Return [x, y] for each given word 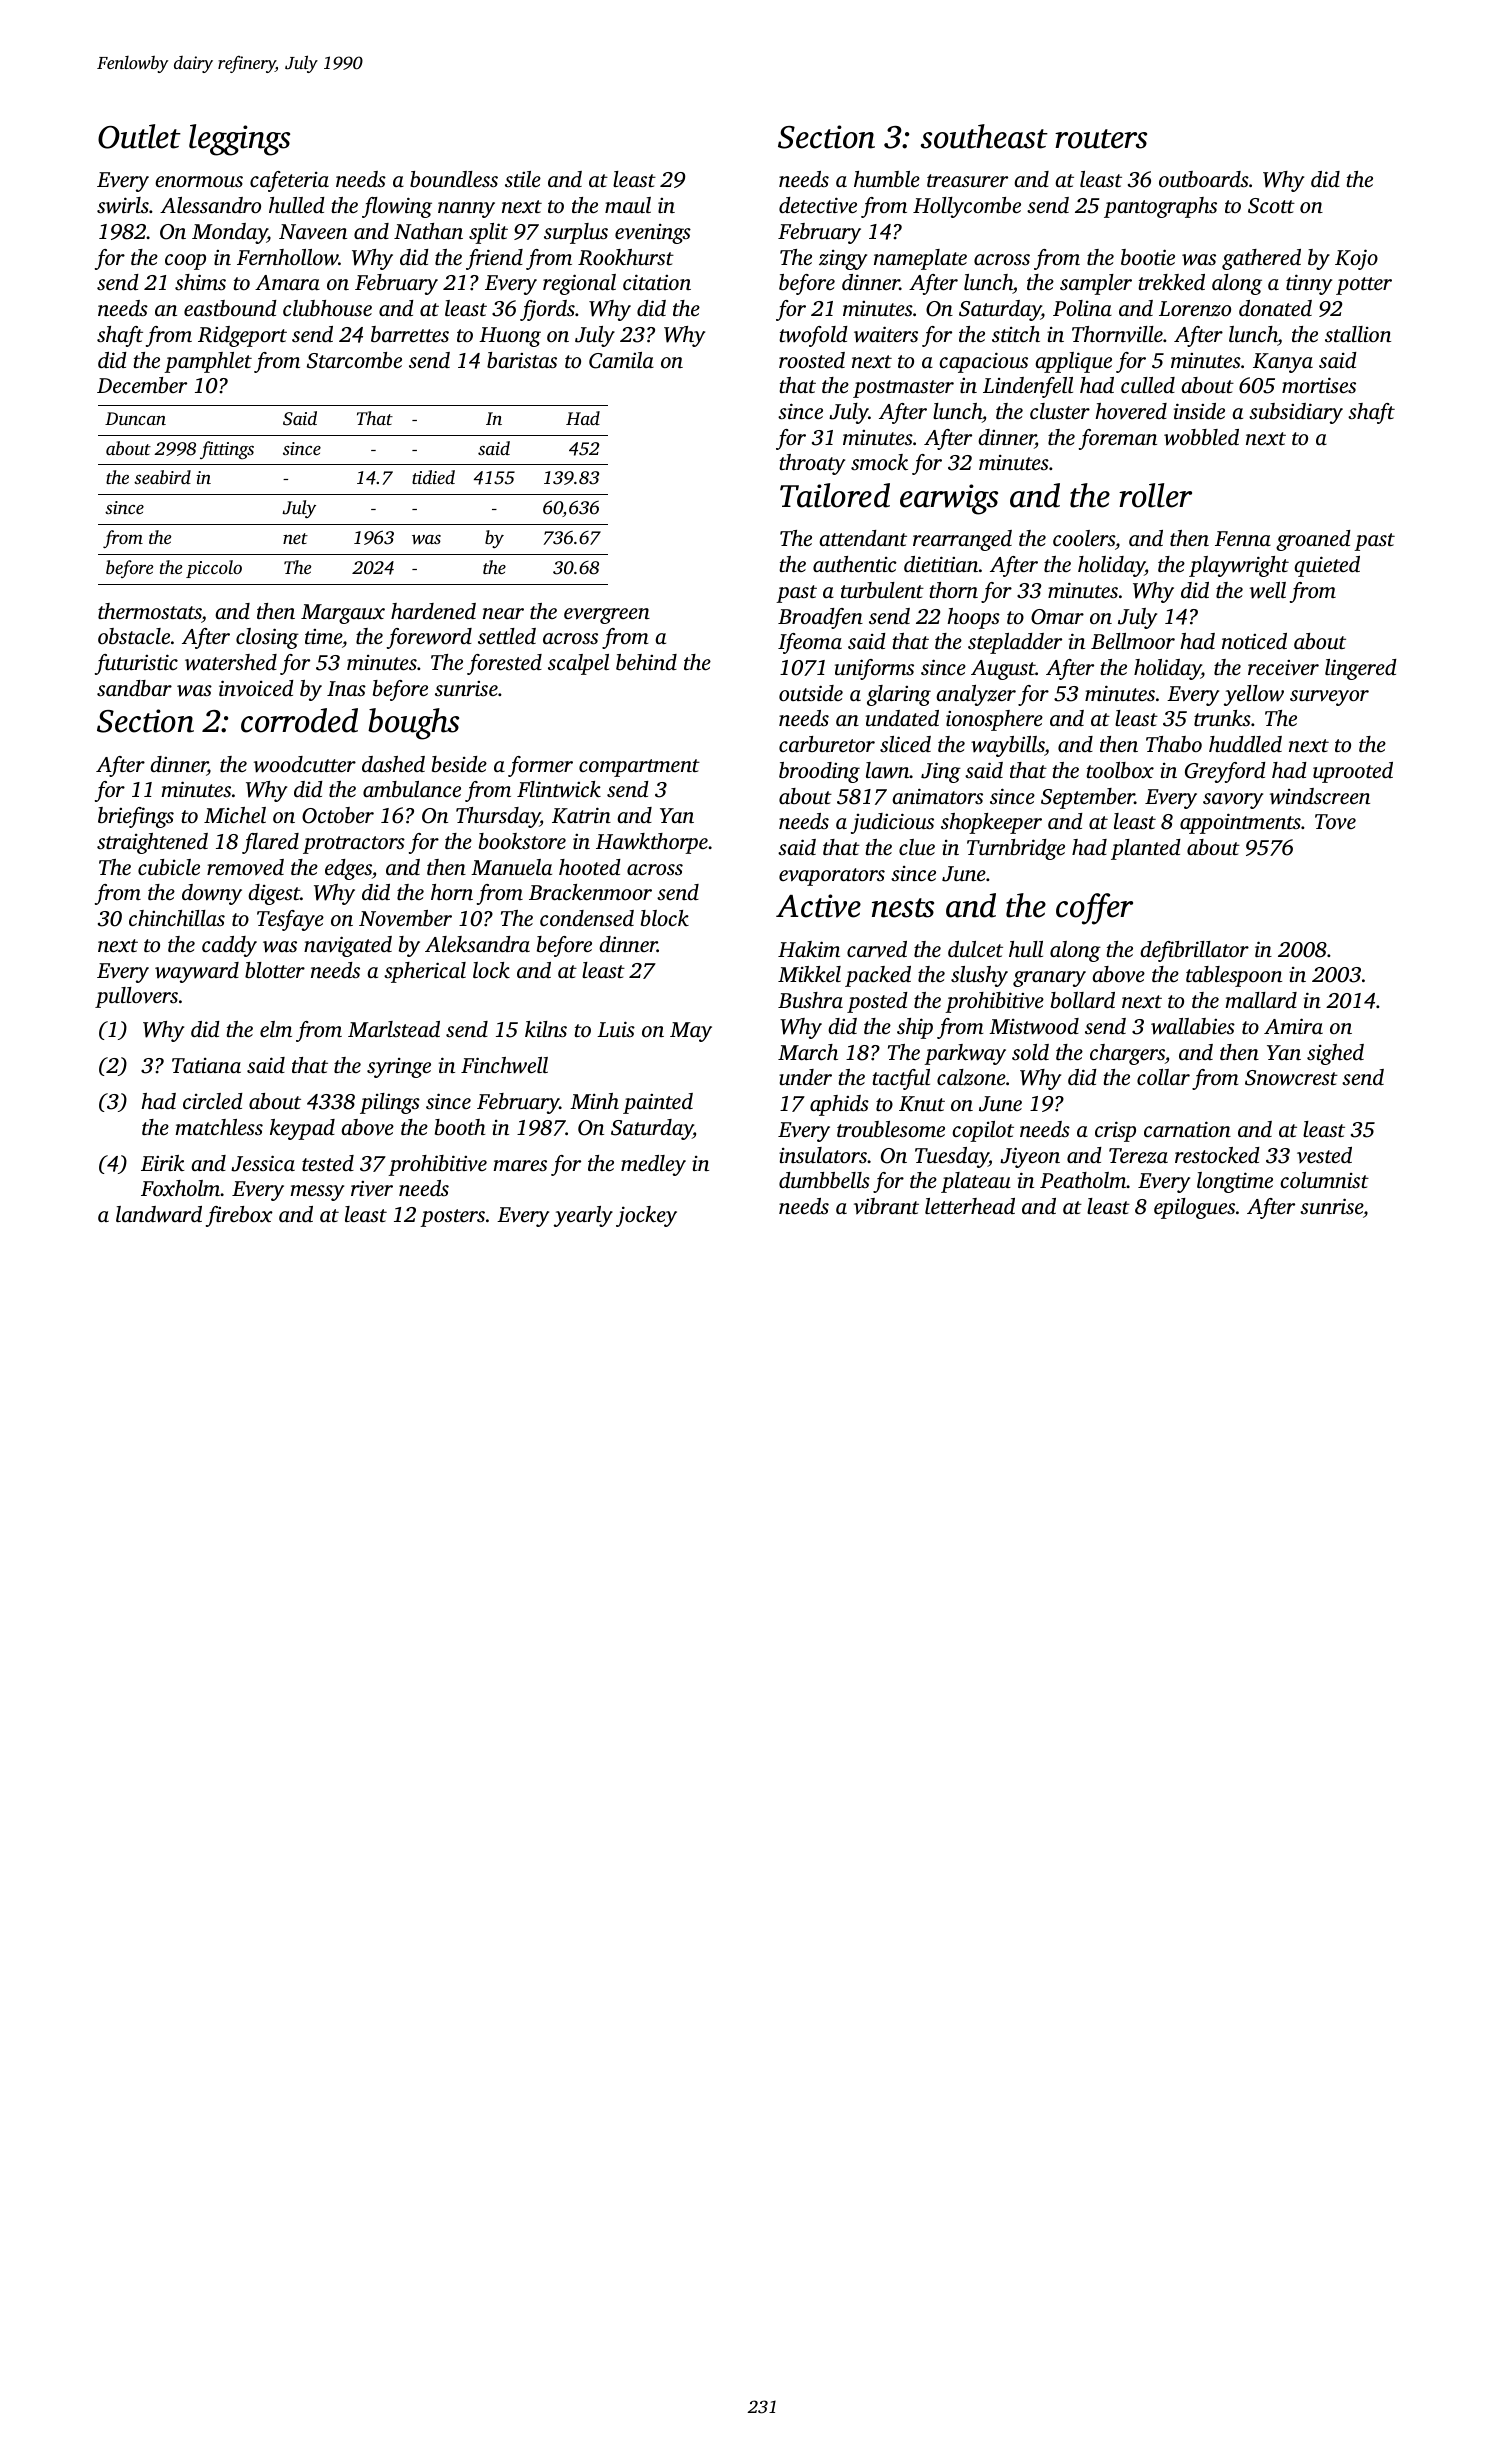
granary [1049, 979]
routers [1101, 139]
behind [646, 662]
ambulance [412, 789]
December [142, 385]
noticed [1254, 641]
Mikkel [809, 974]
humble [887, 179]
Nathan [428, 231]
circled [213, 1101]
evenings [653, 234]
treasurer [967, 180]
